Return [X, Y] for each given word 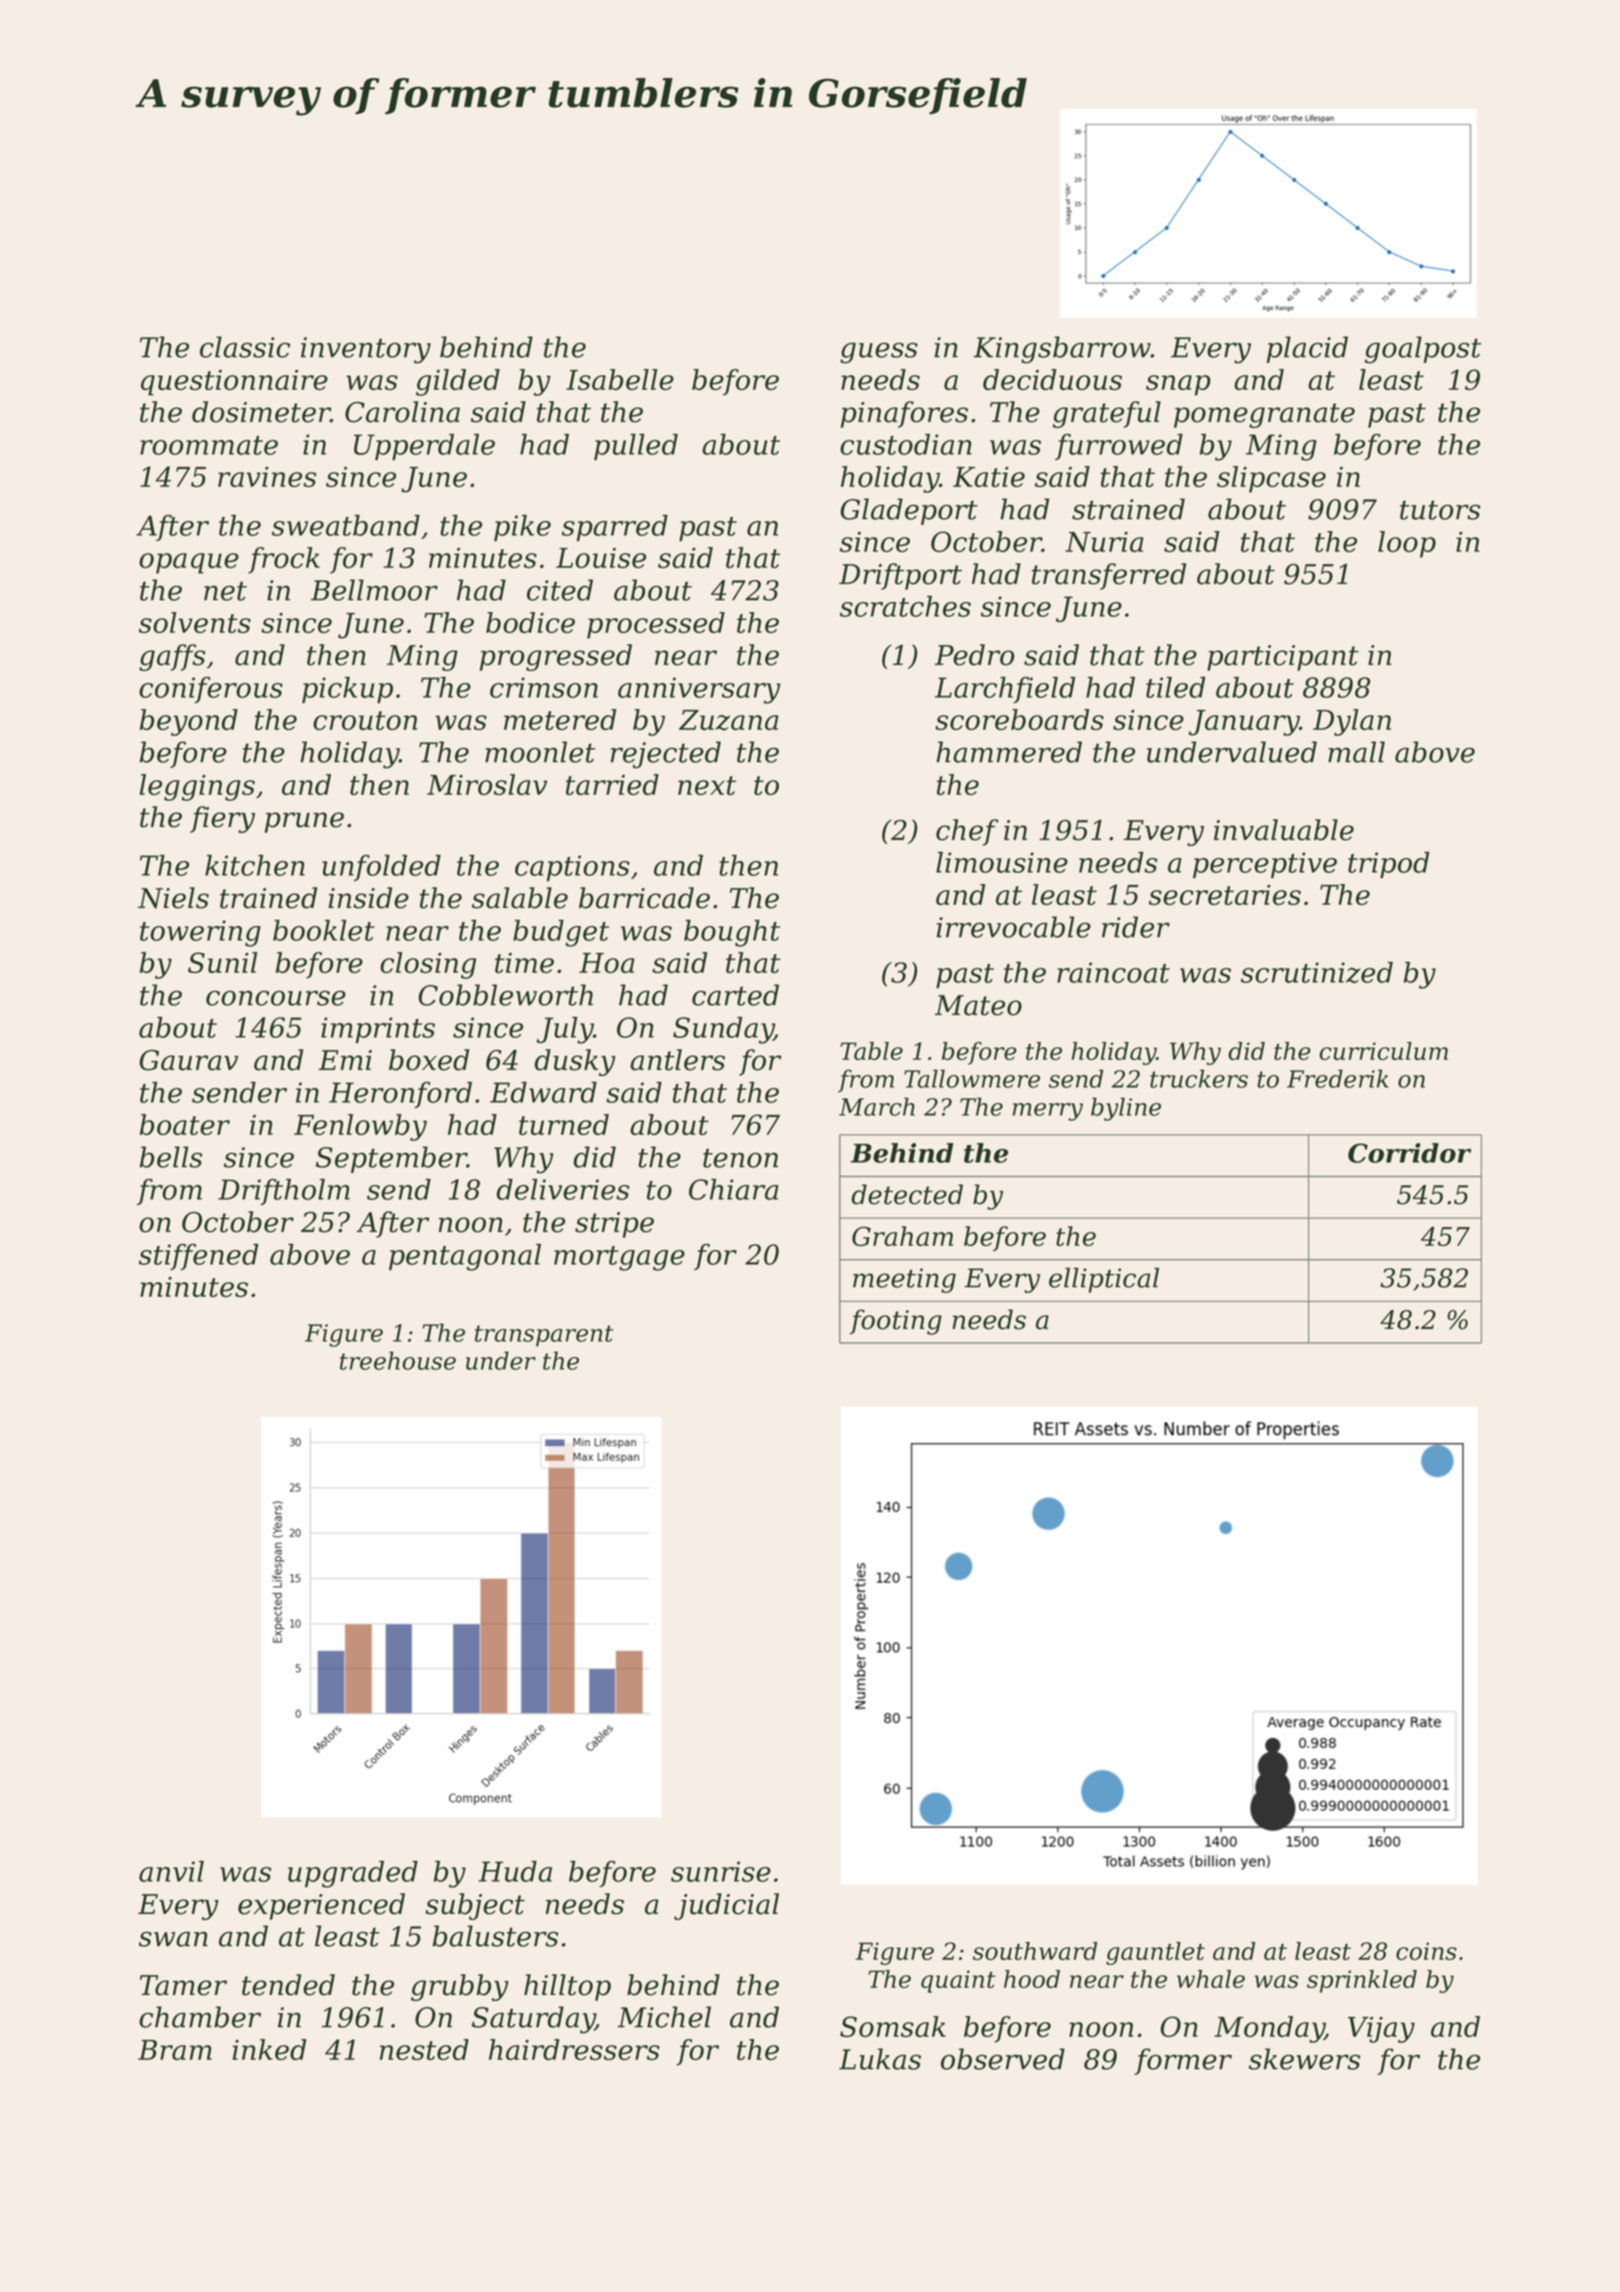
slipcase [1271, 479]
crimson [544, 687]
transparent [544, 1336]
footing [896, 1322]
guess [879, 353]
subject [475, 1906]
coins [1426, 1951]
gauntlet [1155, 1953]
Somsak [893, 2026]
